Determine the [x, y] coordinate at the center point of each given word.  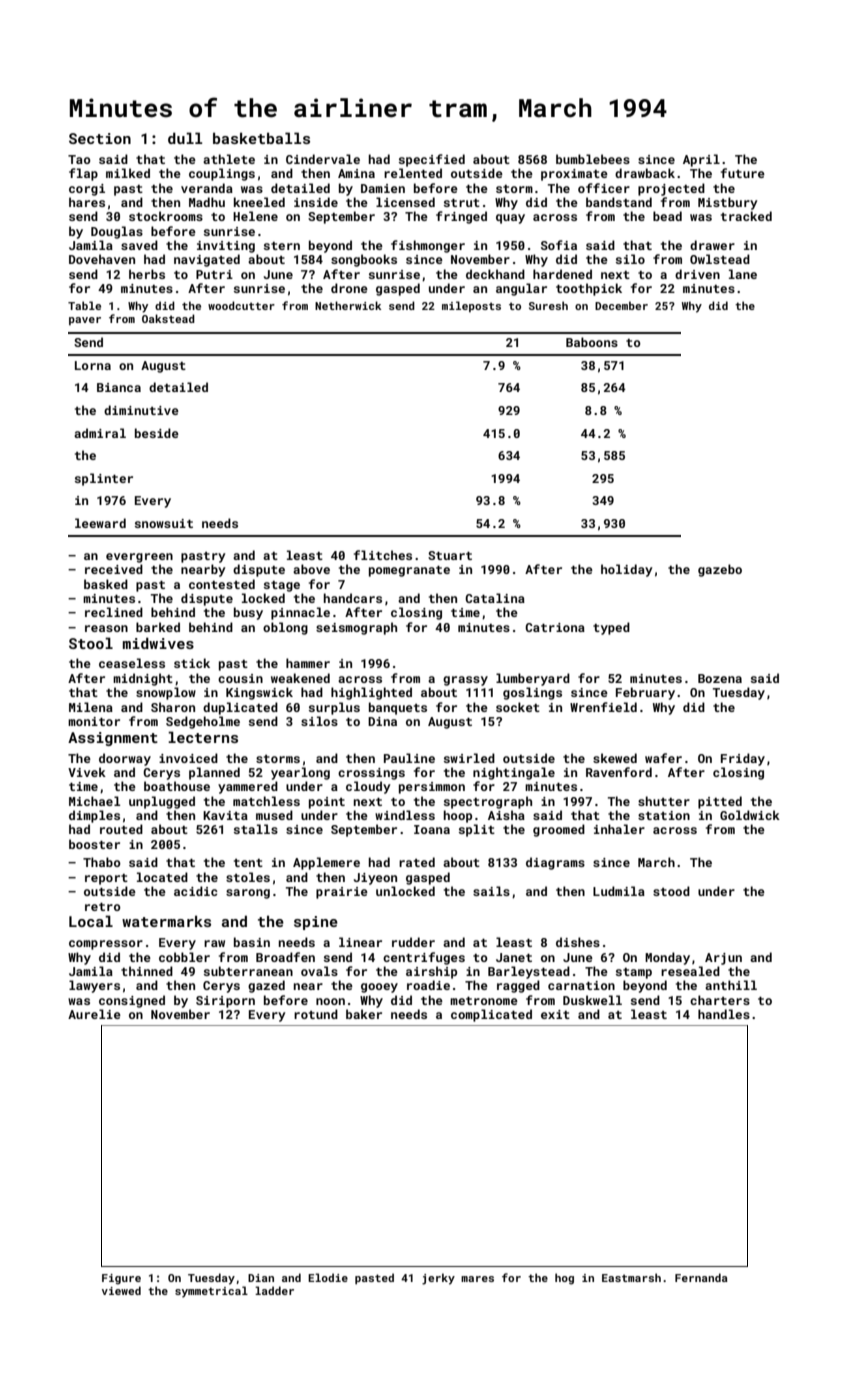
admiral [100, 433]
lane [743, 274]
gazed [266, 986]
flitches [383, 555]
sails [491, 891]
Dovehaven [102, 259]
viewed [121, 1290]
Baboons [592, 342]
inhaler [619, 829]
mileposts [471, 306]
